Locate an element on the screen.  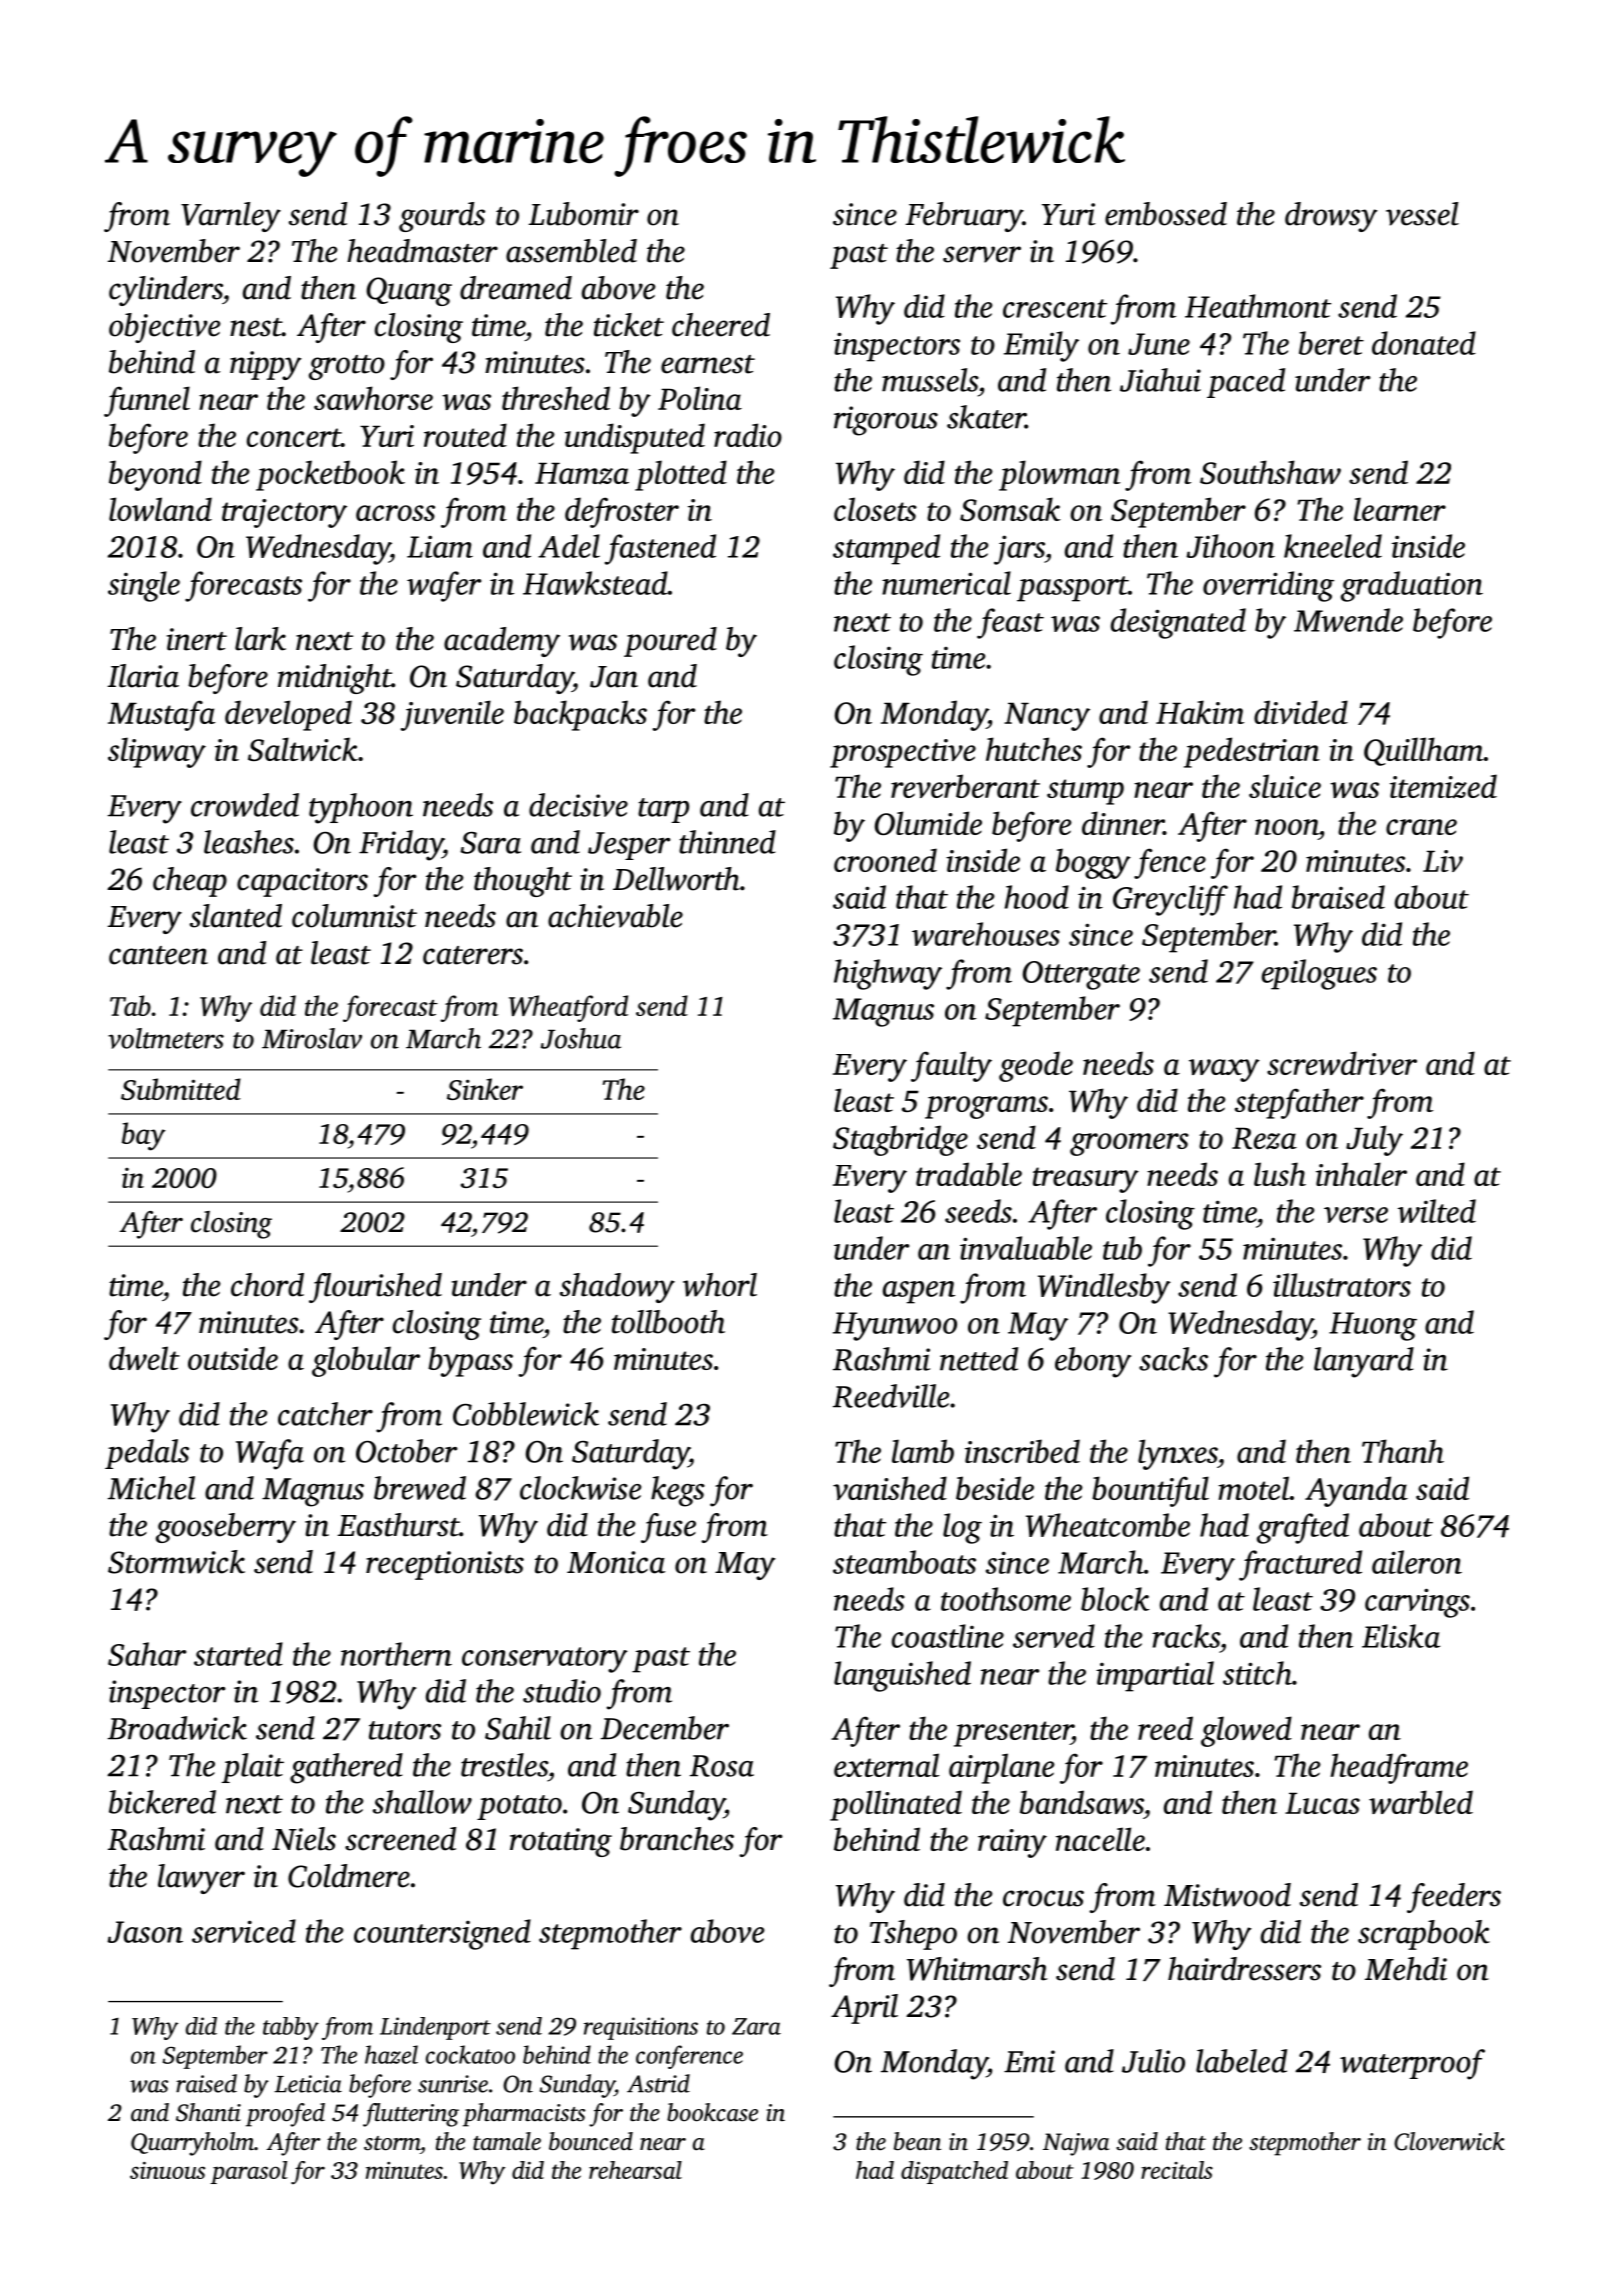
dispatched is located at coordinates (954, 2172).
